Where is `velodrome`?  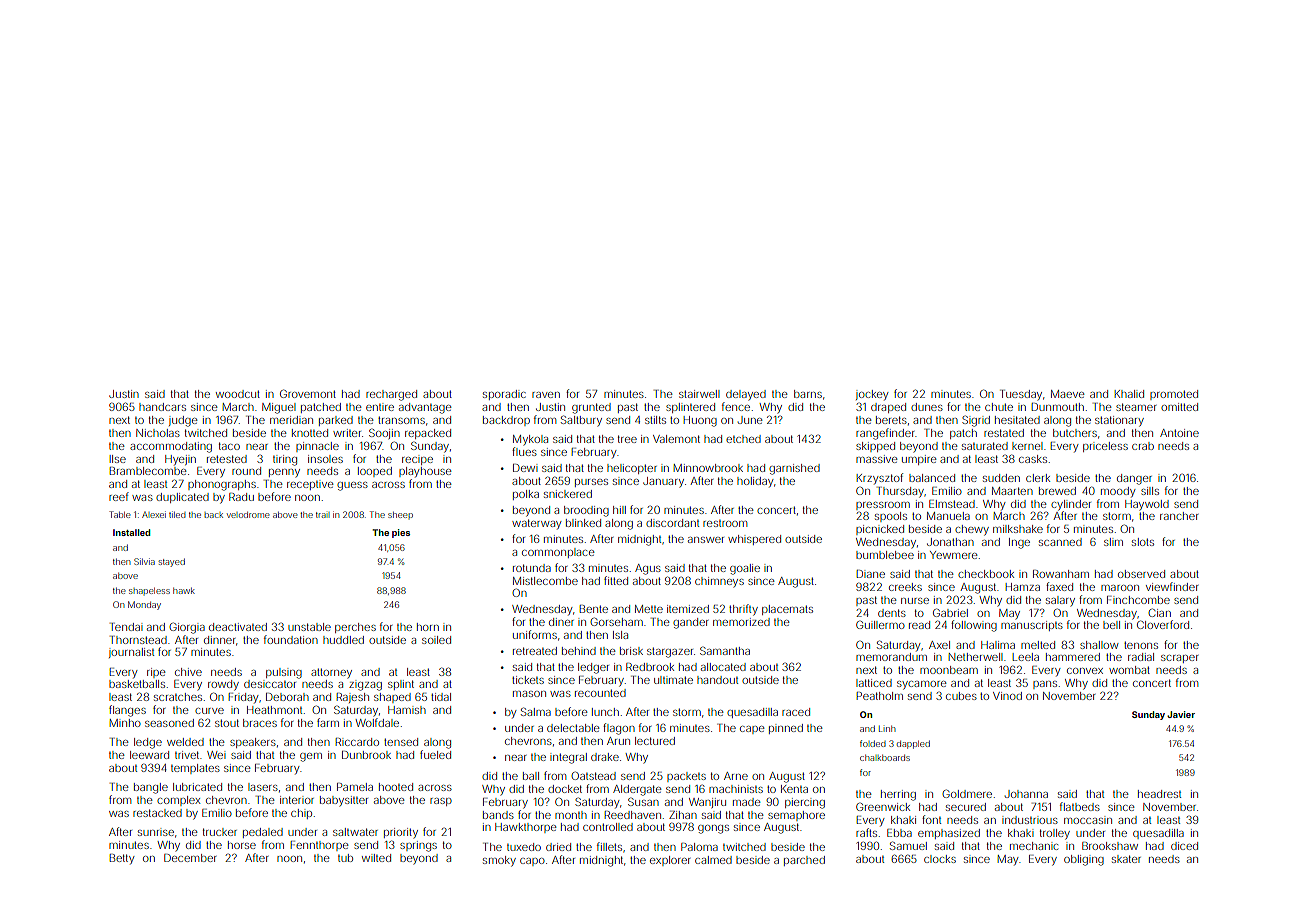
velodrome is located at coordinates (248, 515).
